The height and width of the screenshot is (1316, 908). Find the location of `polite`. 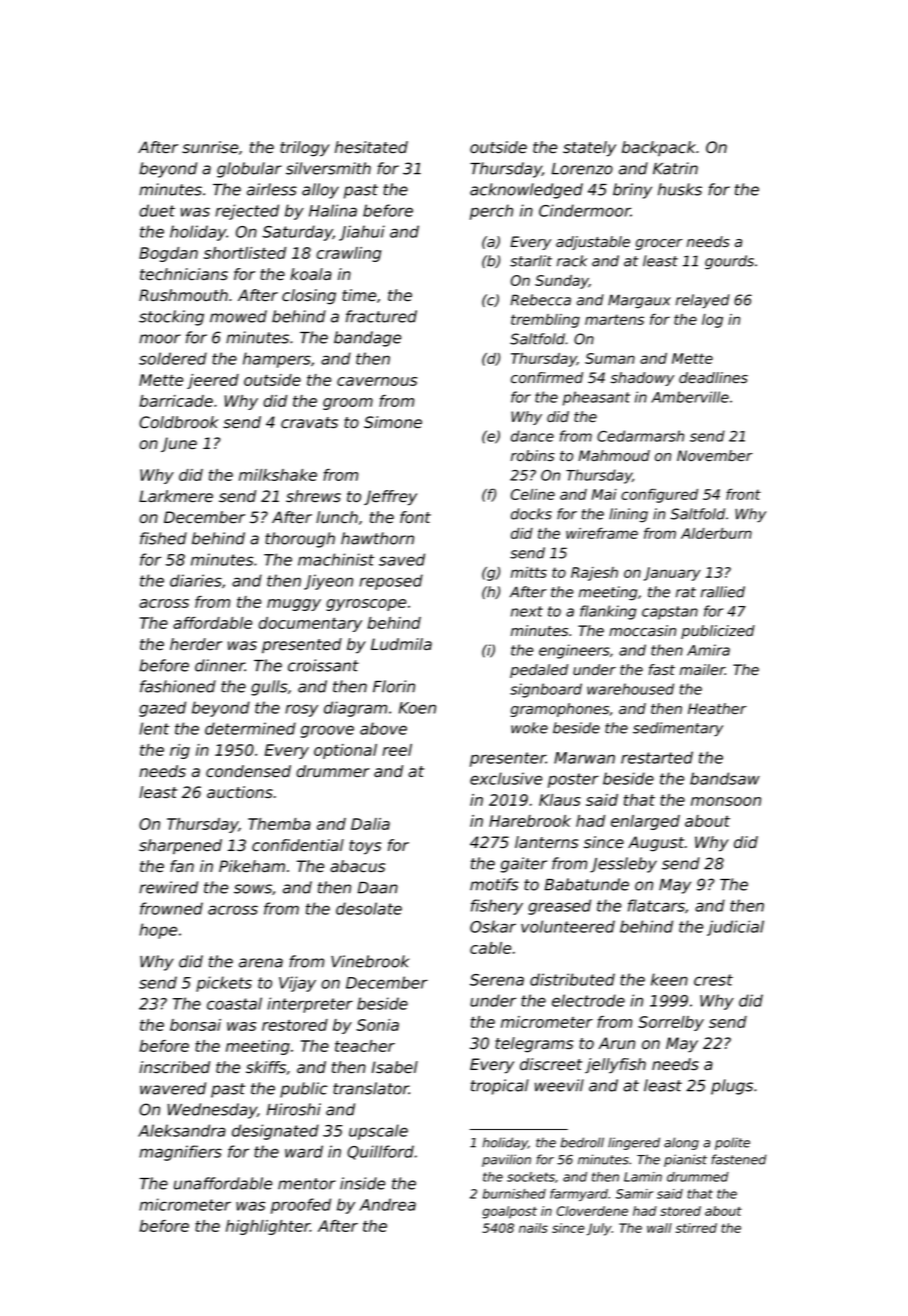

polite is located at coordinates (732, 1143).
